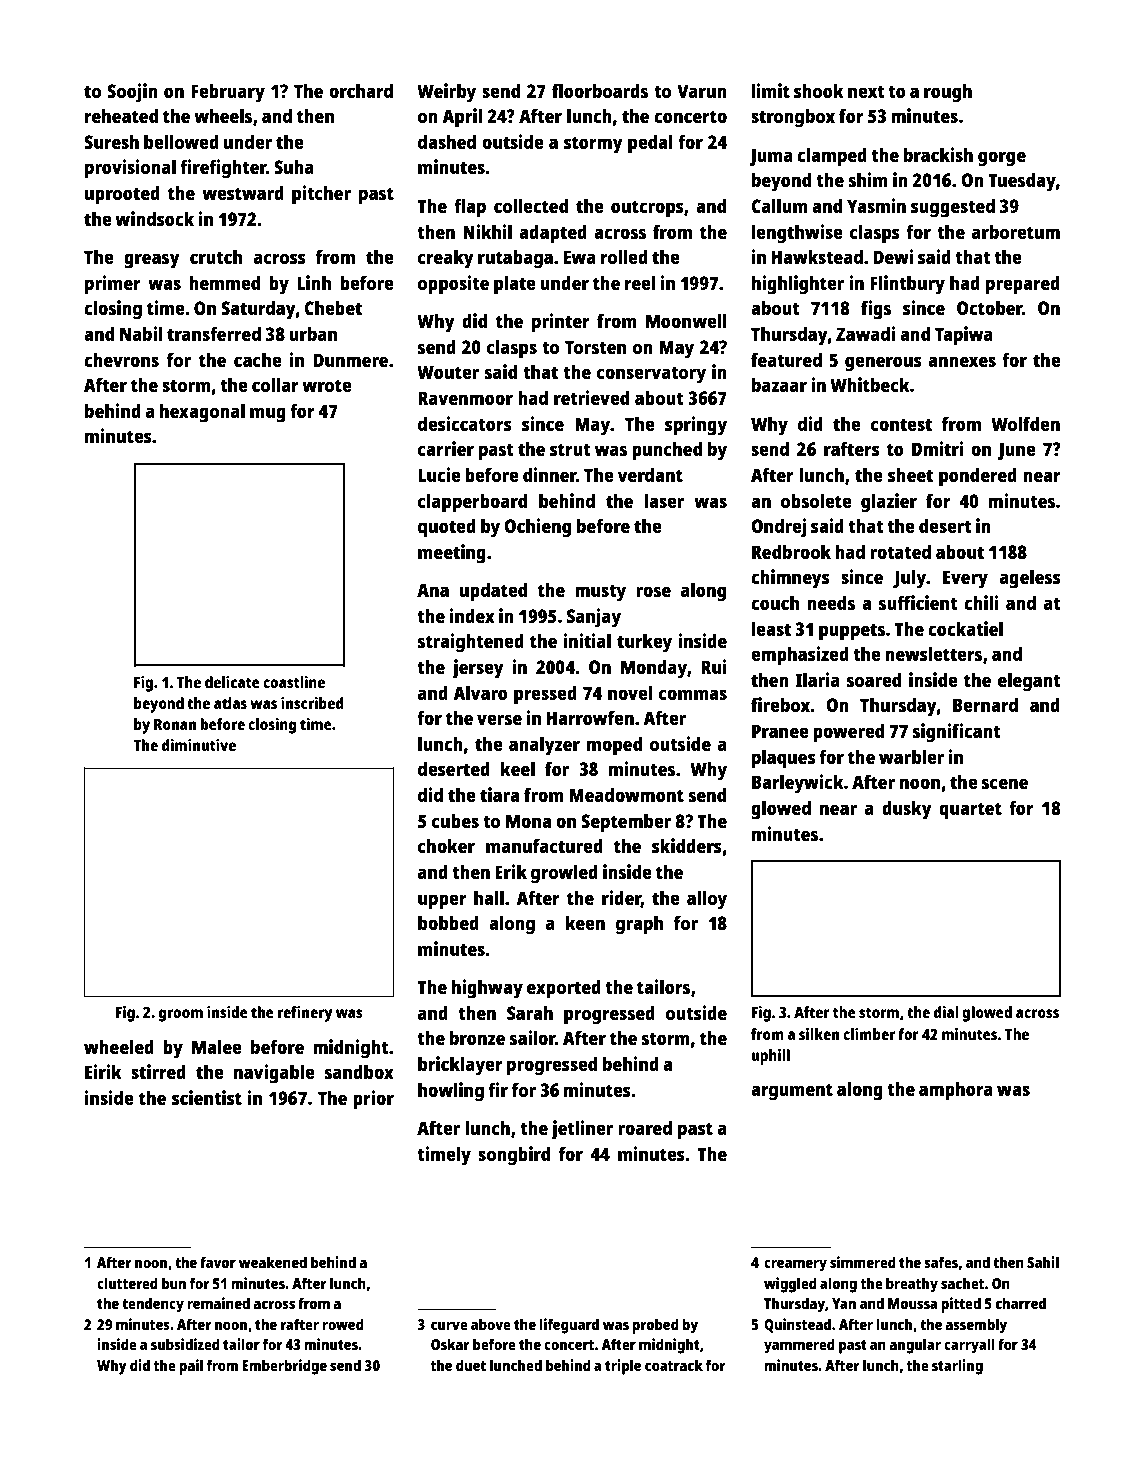 This screenshot has height=1481, width=1145. What do you see at coordinates (590, 717) in the screenshot?
I see `Harrowfen` at bounding box center [590, 717].
